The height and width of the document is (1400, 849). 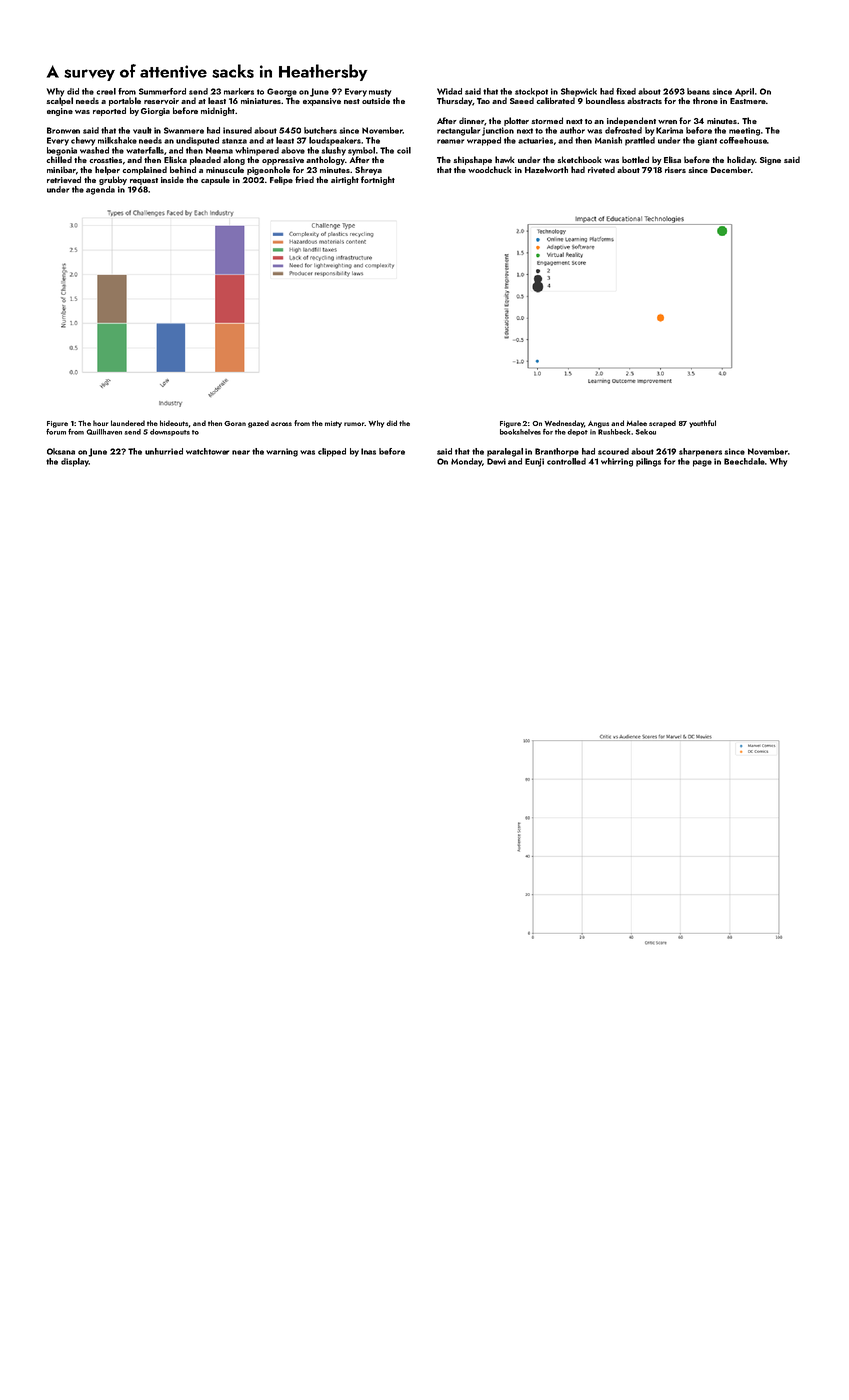 What do you see at coordinates (332, 452) in the document?
I see `clipped` at bounding box center [332, 452].
